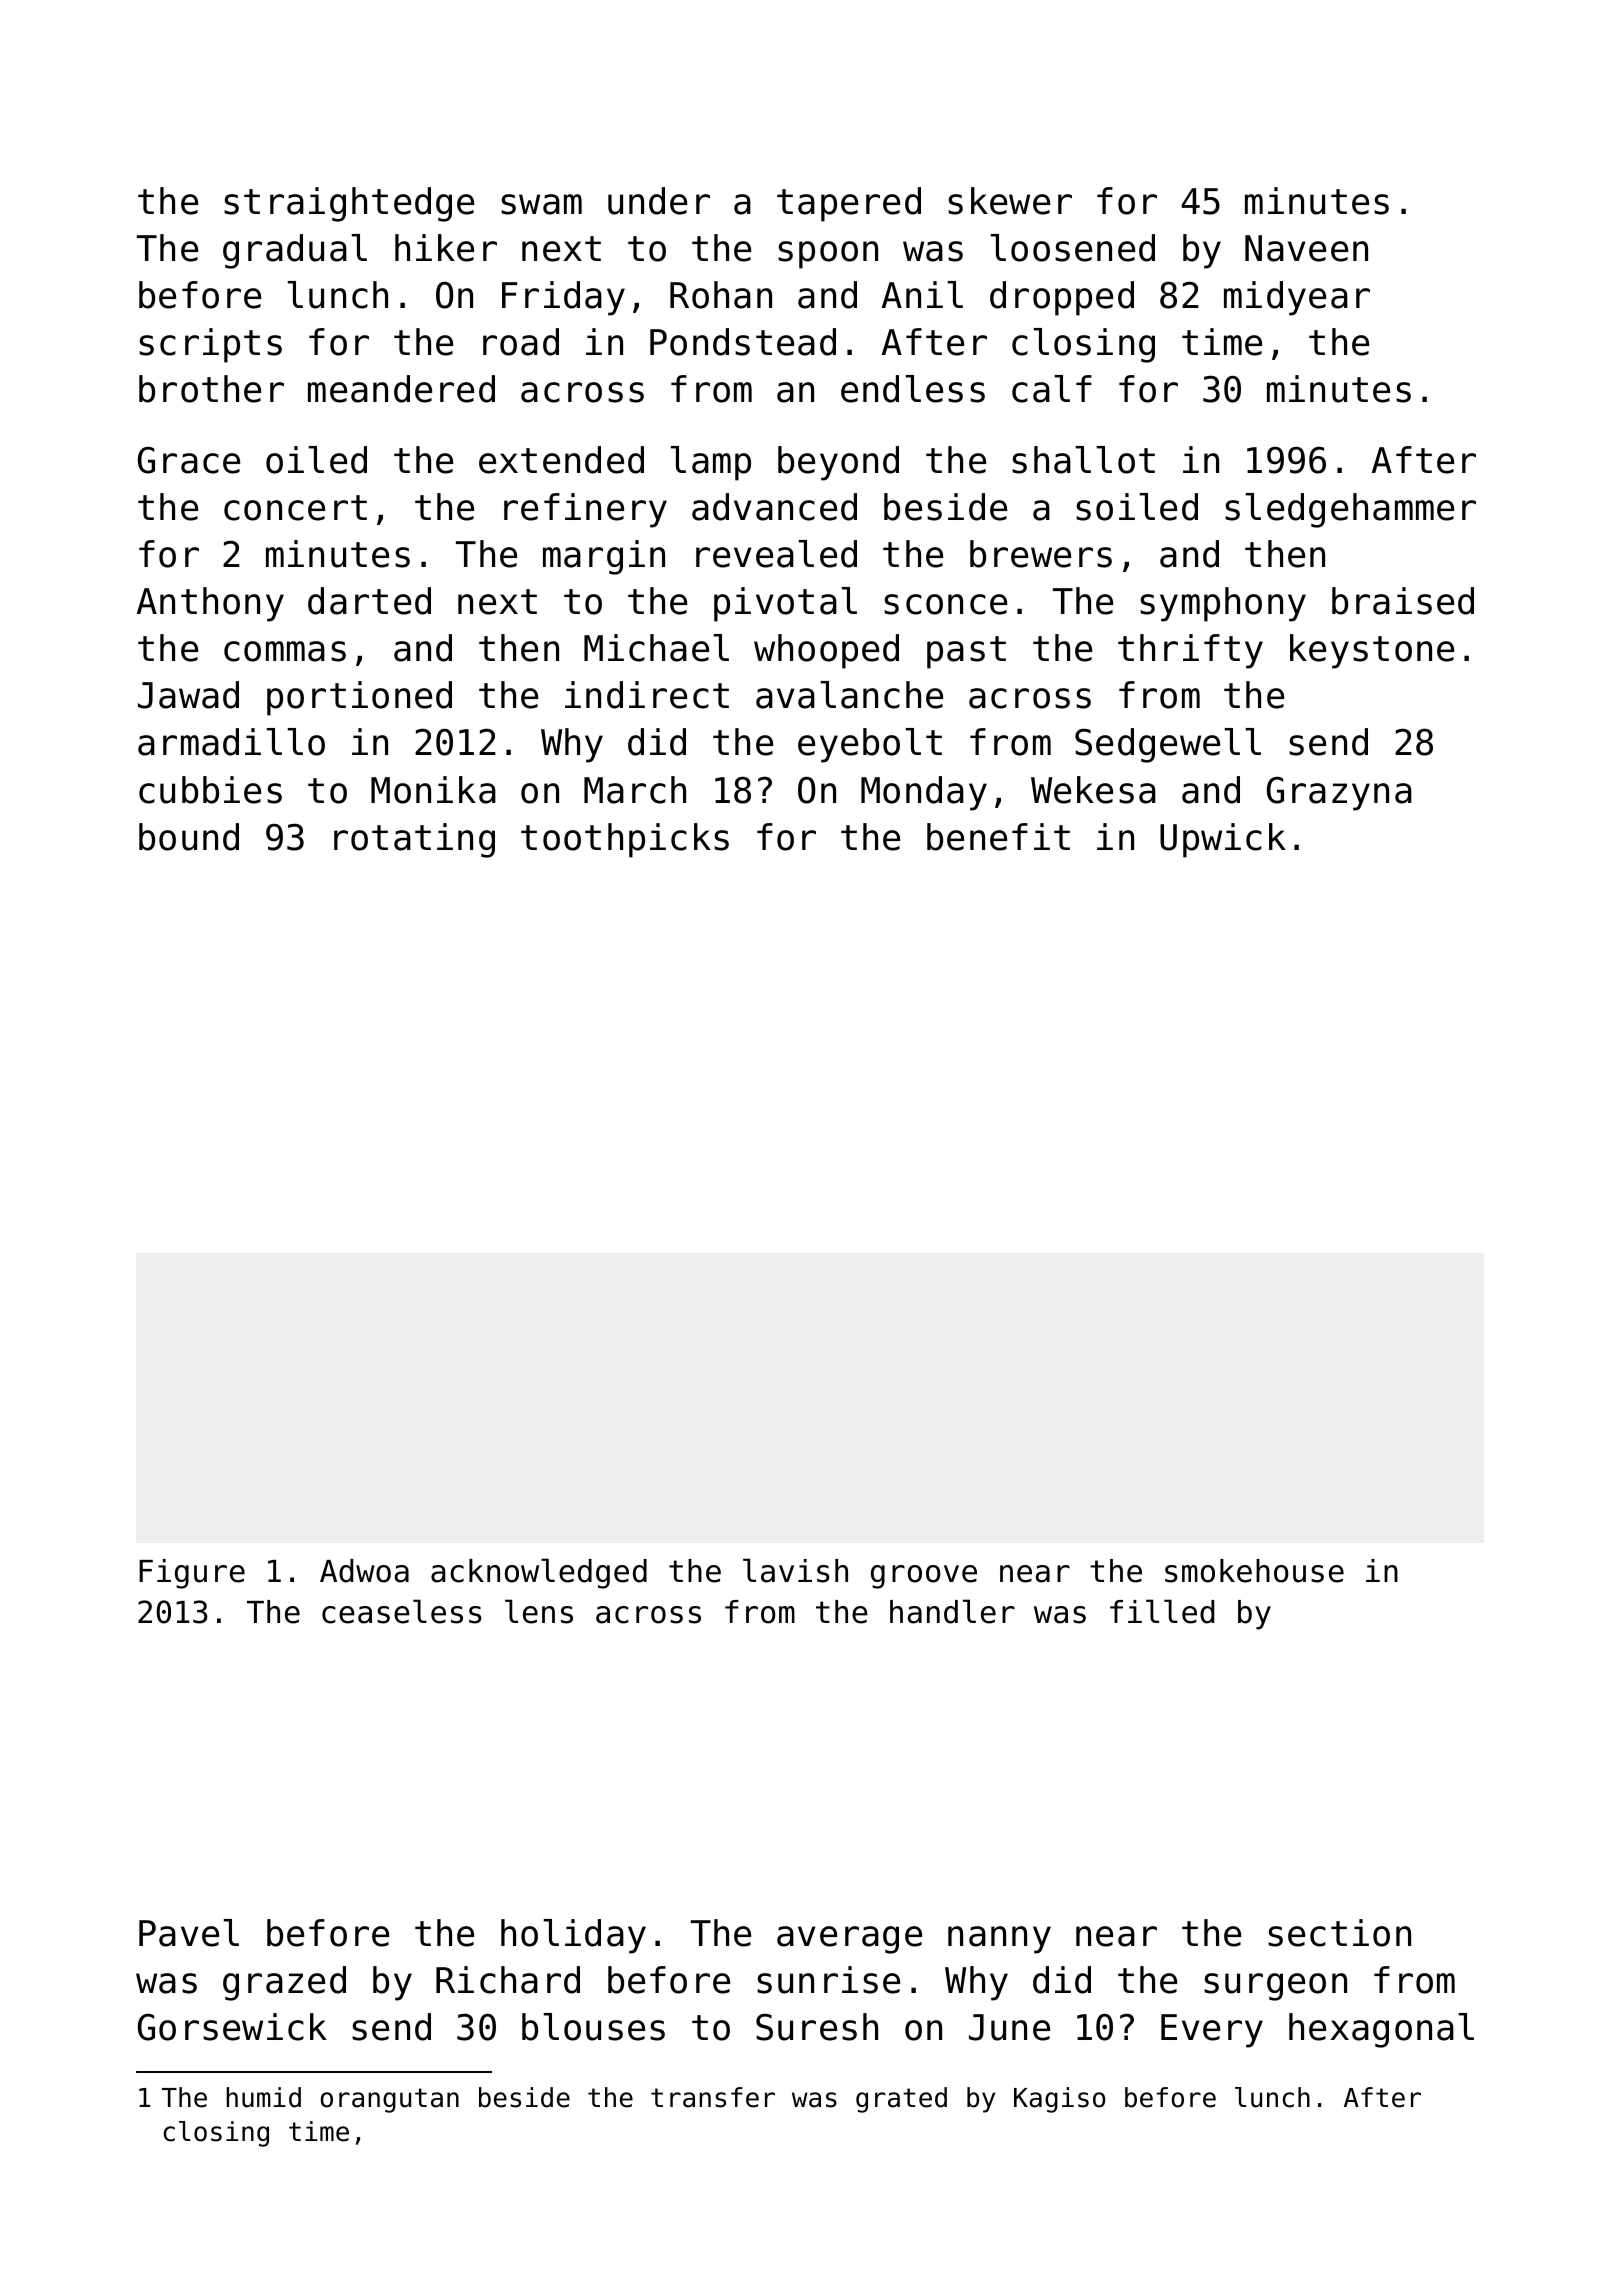  What do you see at coordinates (295, 251) in the page?
I see `gradual` at bounding box center [295, 251].
